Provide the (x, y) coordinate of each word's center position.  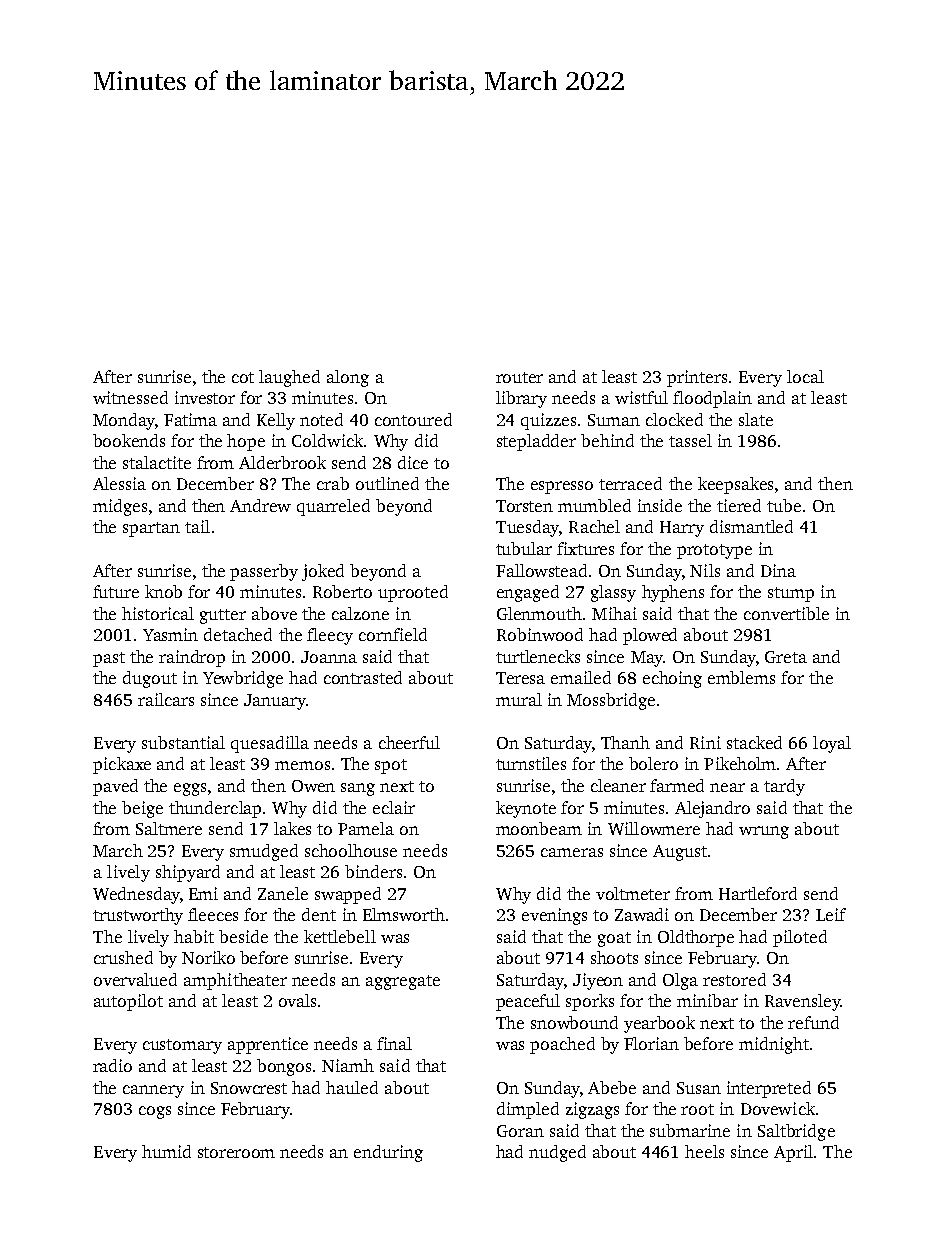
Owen (313, 786)
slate (756, 419)
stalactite (157, 462)
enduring (388, 1153)
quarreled (333, 507)
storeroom (236, 1152)
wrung (764, 832)
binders (373, 871)
